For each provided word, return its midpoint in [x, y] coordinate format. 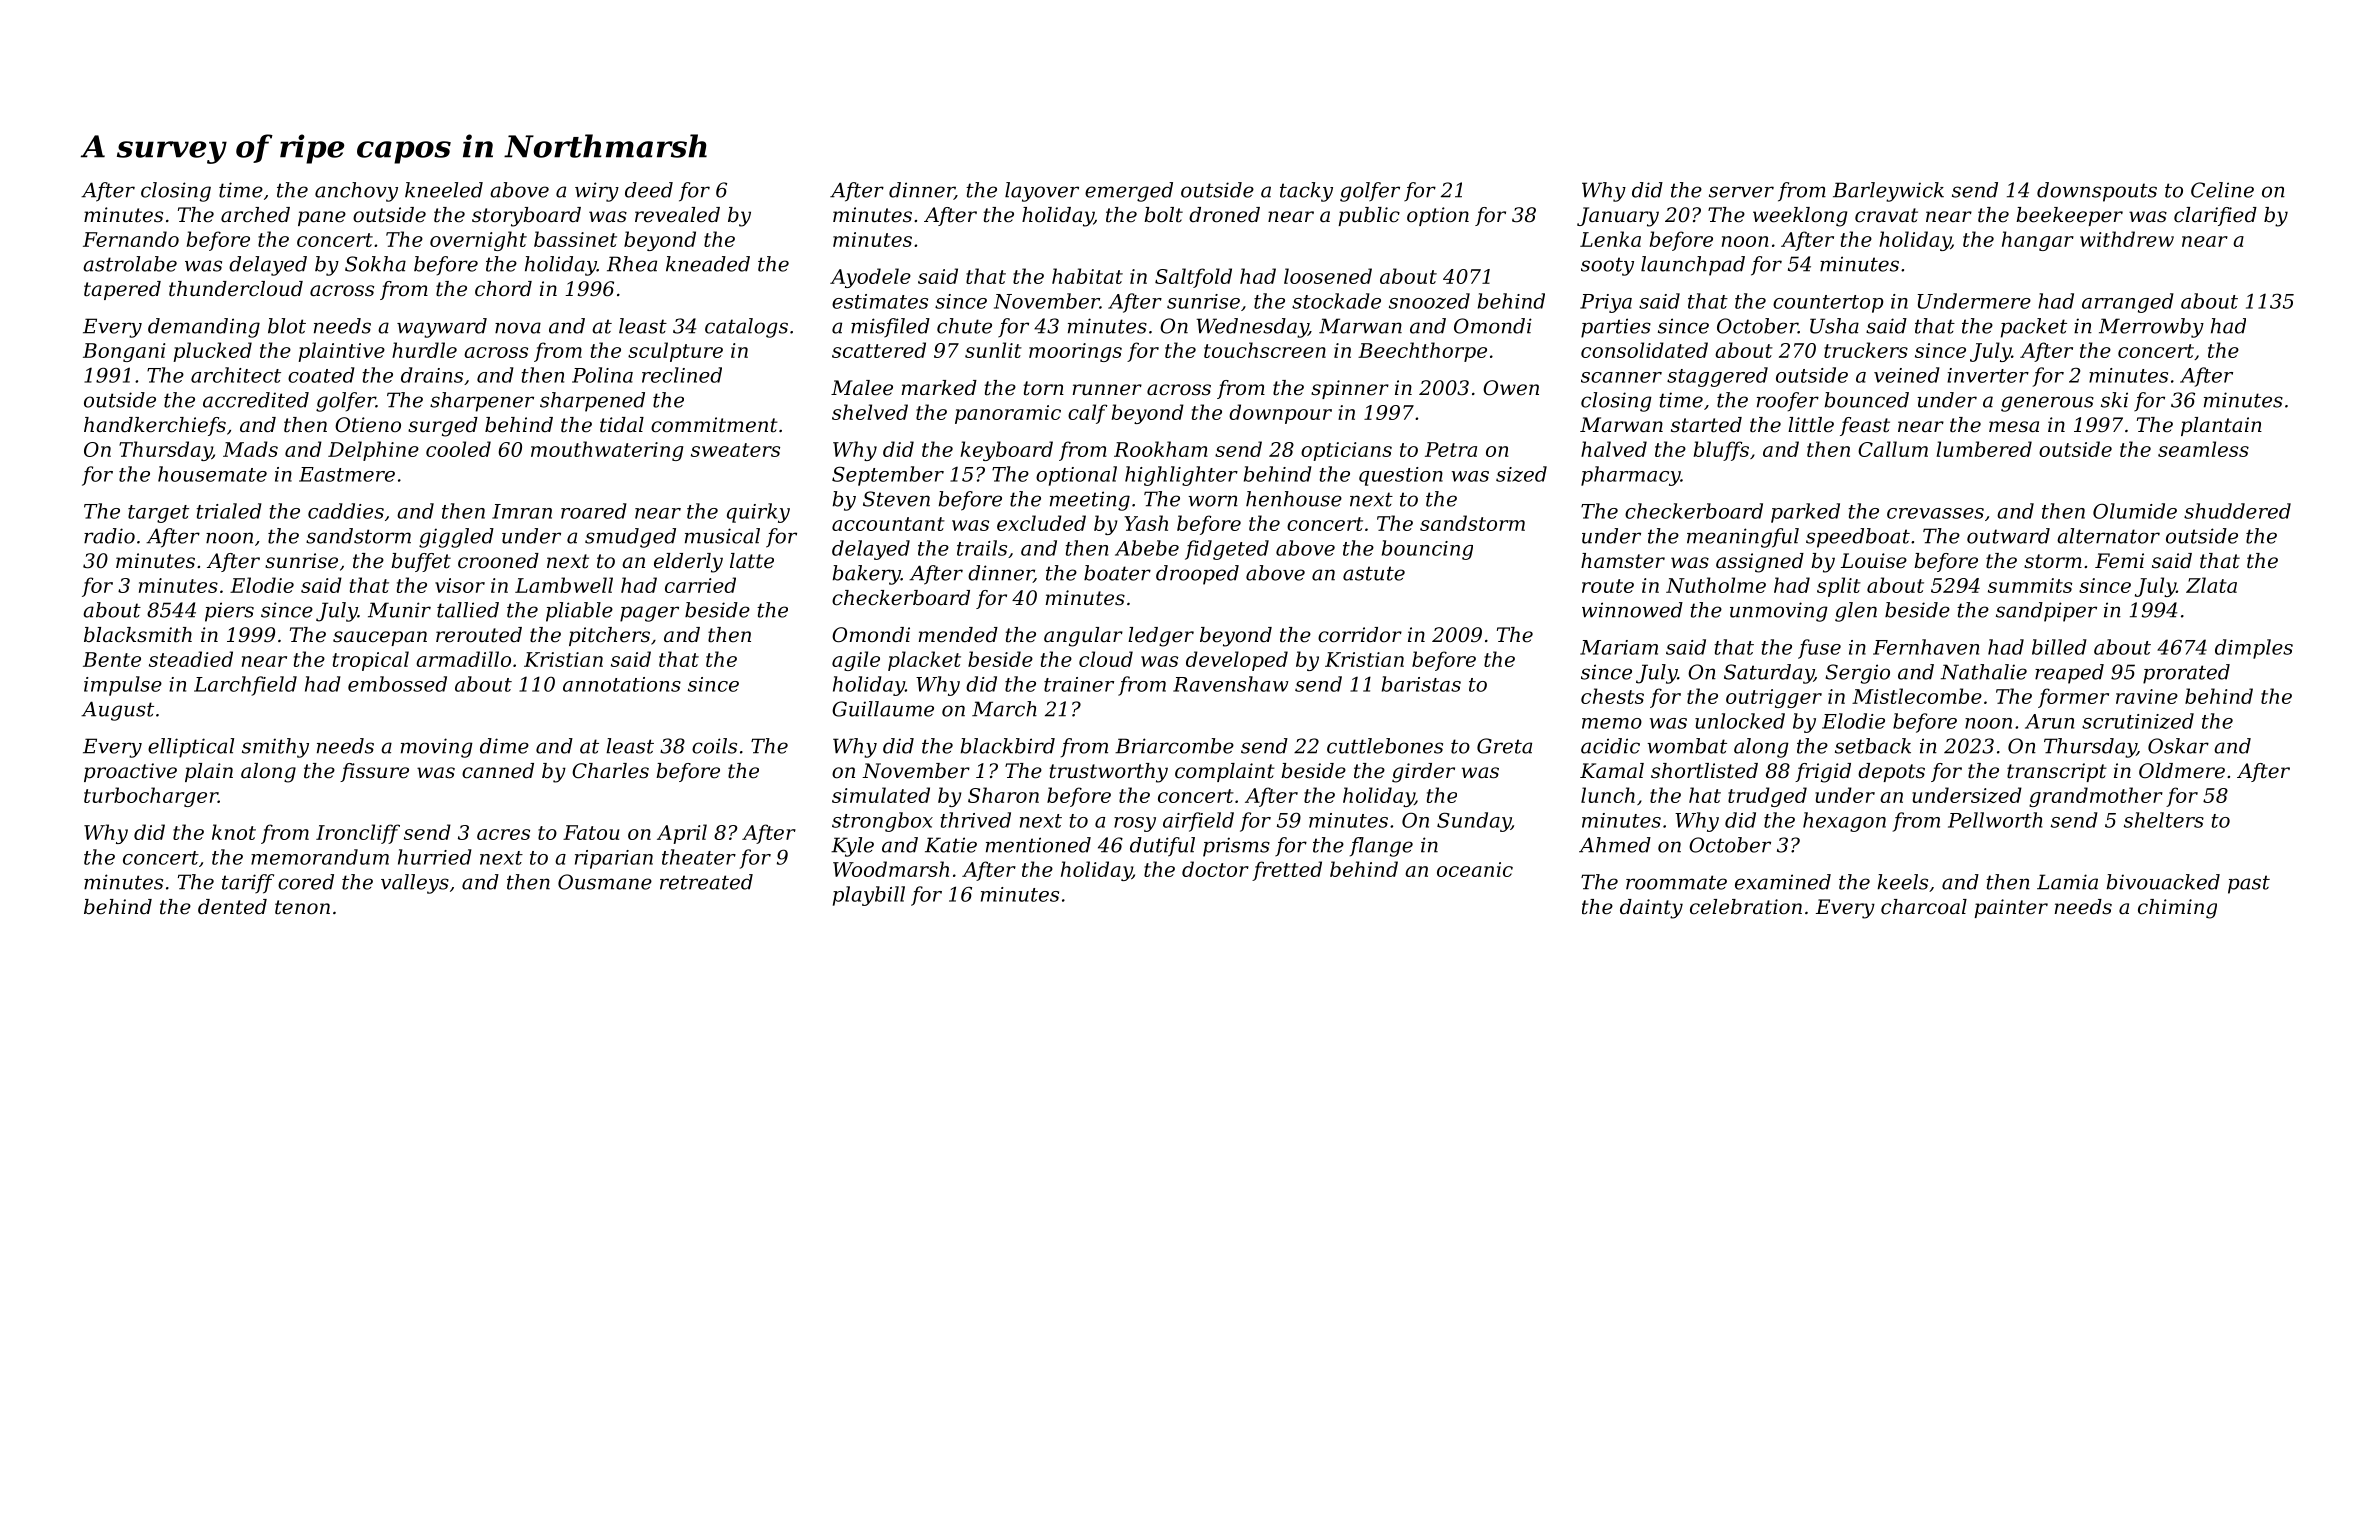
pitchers [609, 636]
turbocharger [151, 797]
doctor [1215, 869]
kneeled [444, 190]
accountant [888, 524]
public [1369, 216]
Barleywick [1888, 192]
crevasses [1935, 513]
